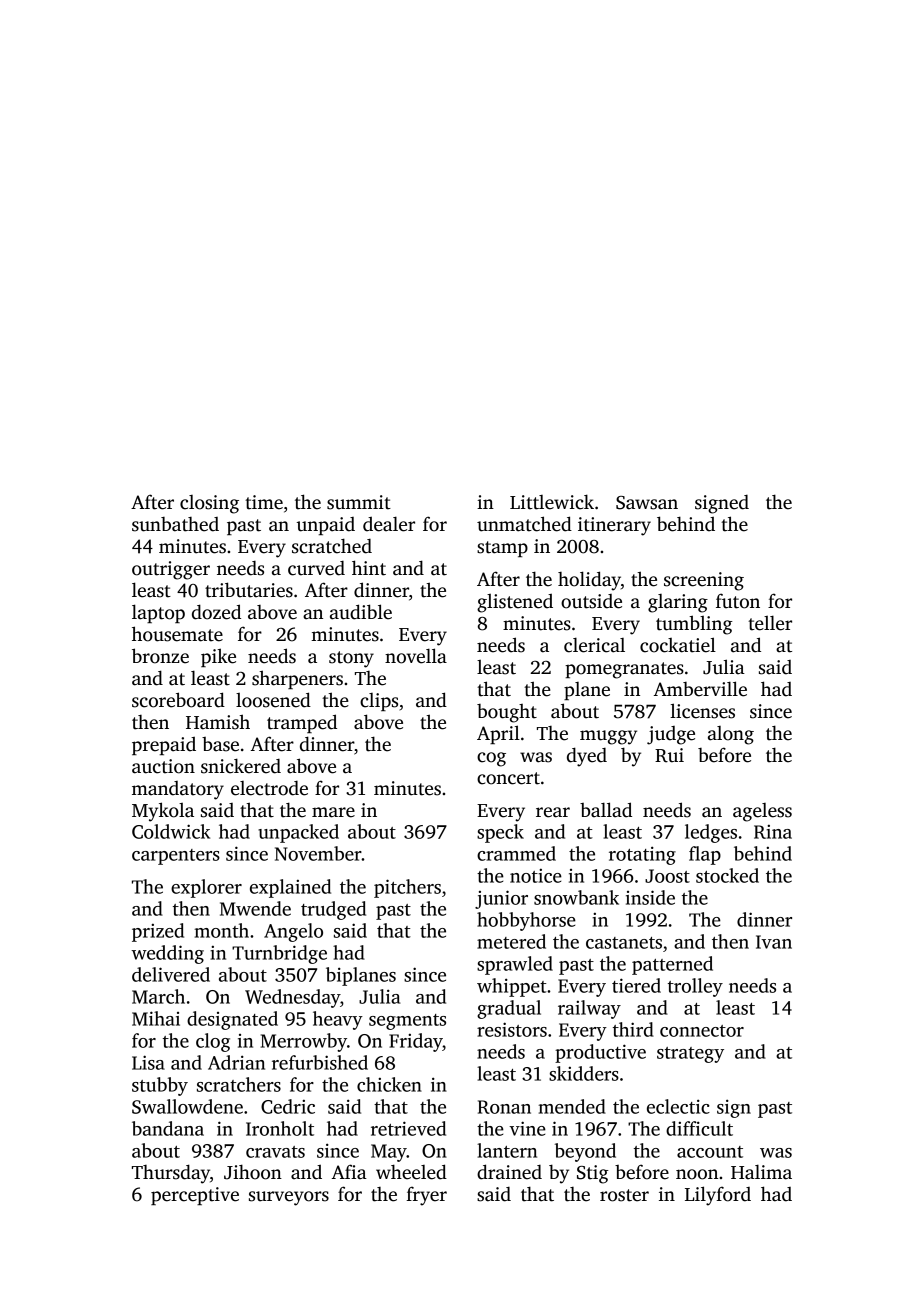 Image resolution: width=924 pixels, height=1311 pixels. What do you see at coordinates (695, 987) in the document?
I see `trolley` at bounding box center [695, 987].
